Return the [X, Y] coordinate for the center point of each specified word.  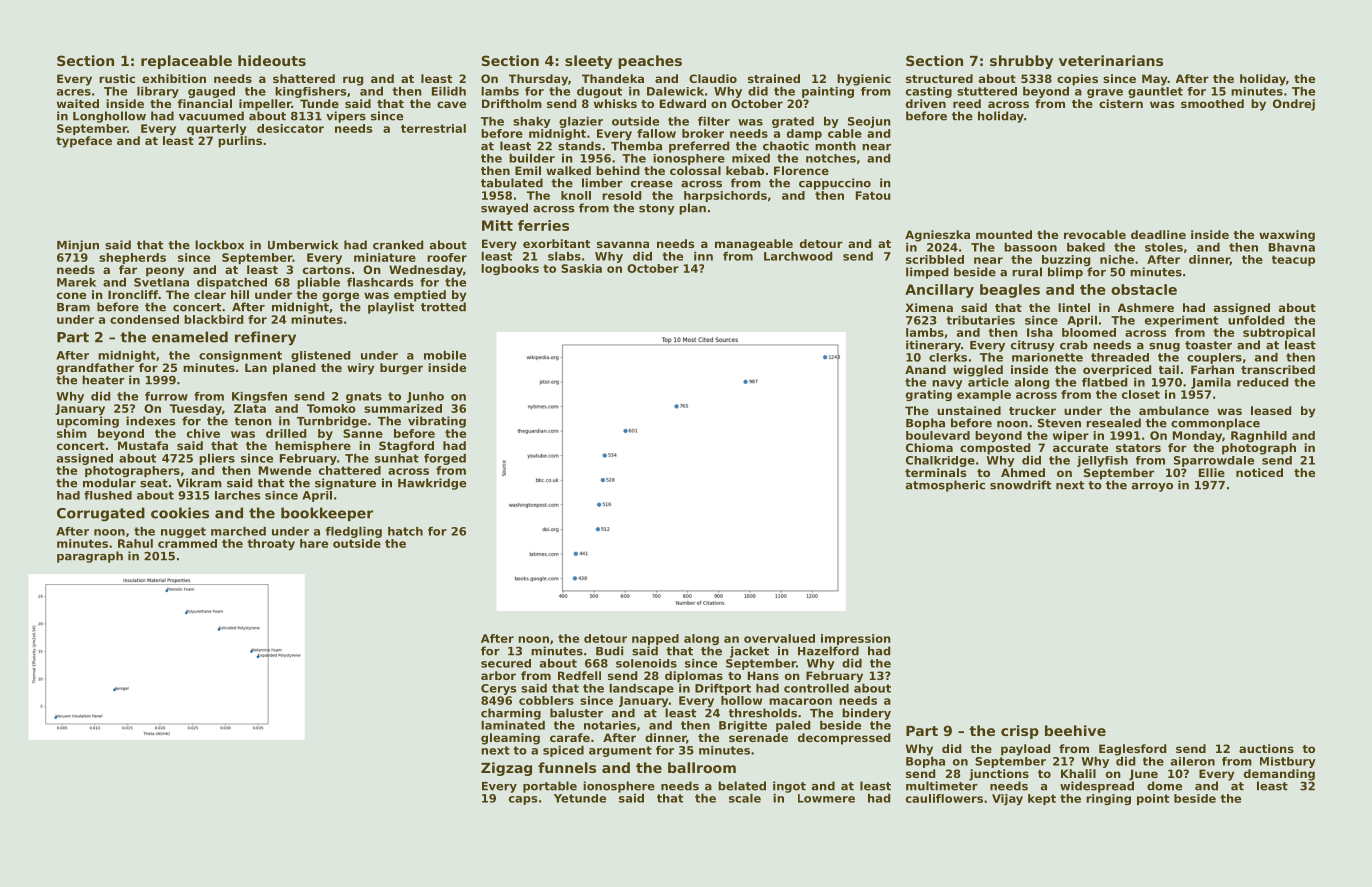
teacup [1293, 260]
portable [550, 787]
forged [445, 459]
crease [652, 184]
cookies [180, 513]
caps [523, 800]
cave [451, 104]
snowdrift [1020, 485]
